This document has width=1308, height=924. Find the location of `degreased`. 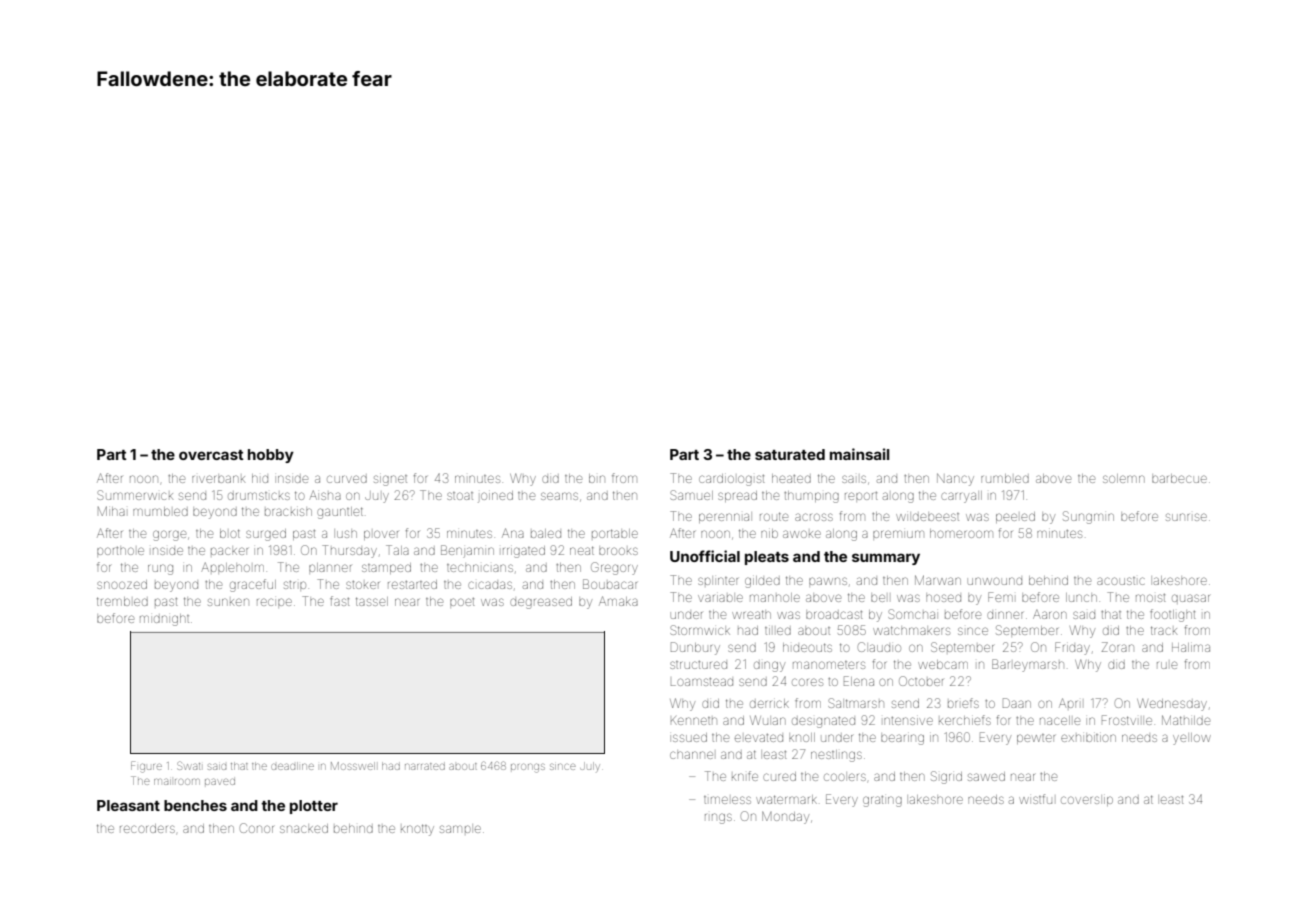

degreased is located at coordinates (541, 603).
